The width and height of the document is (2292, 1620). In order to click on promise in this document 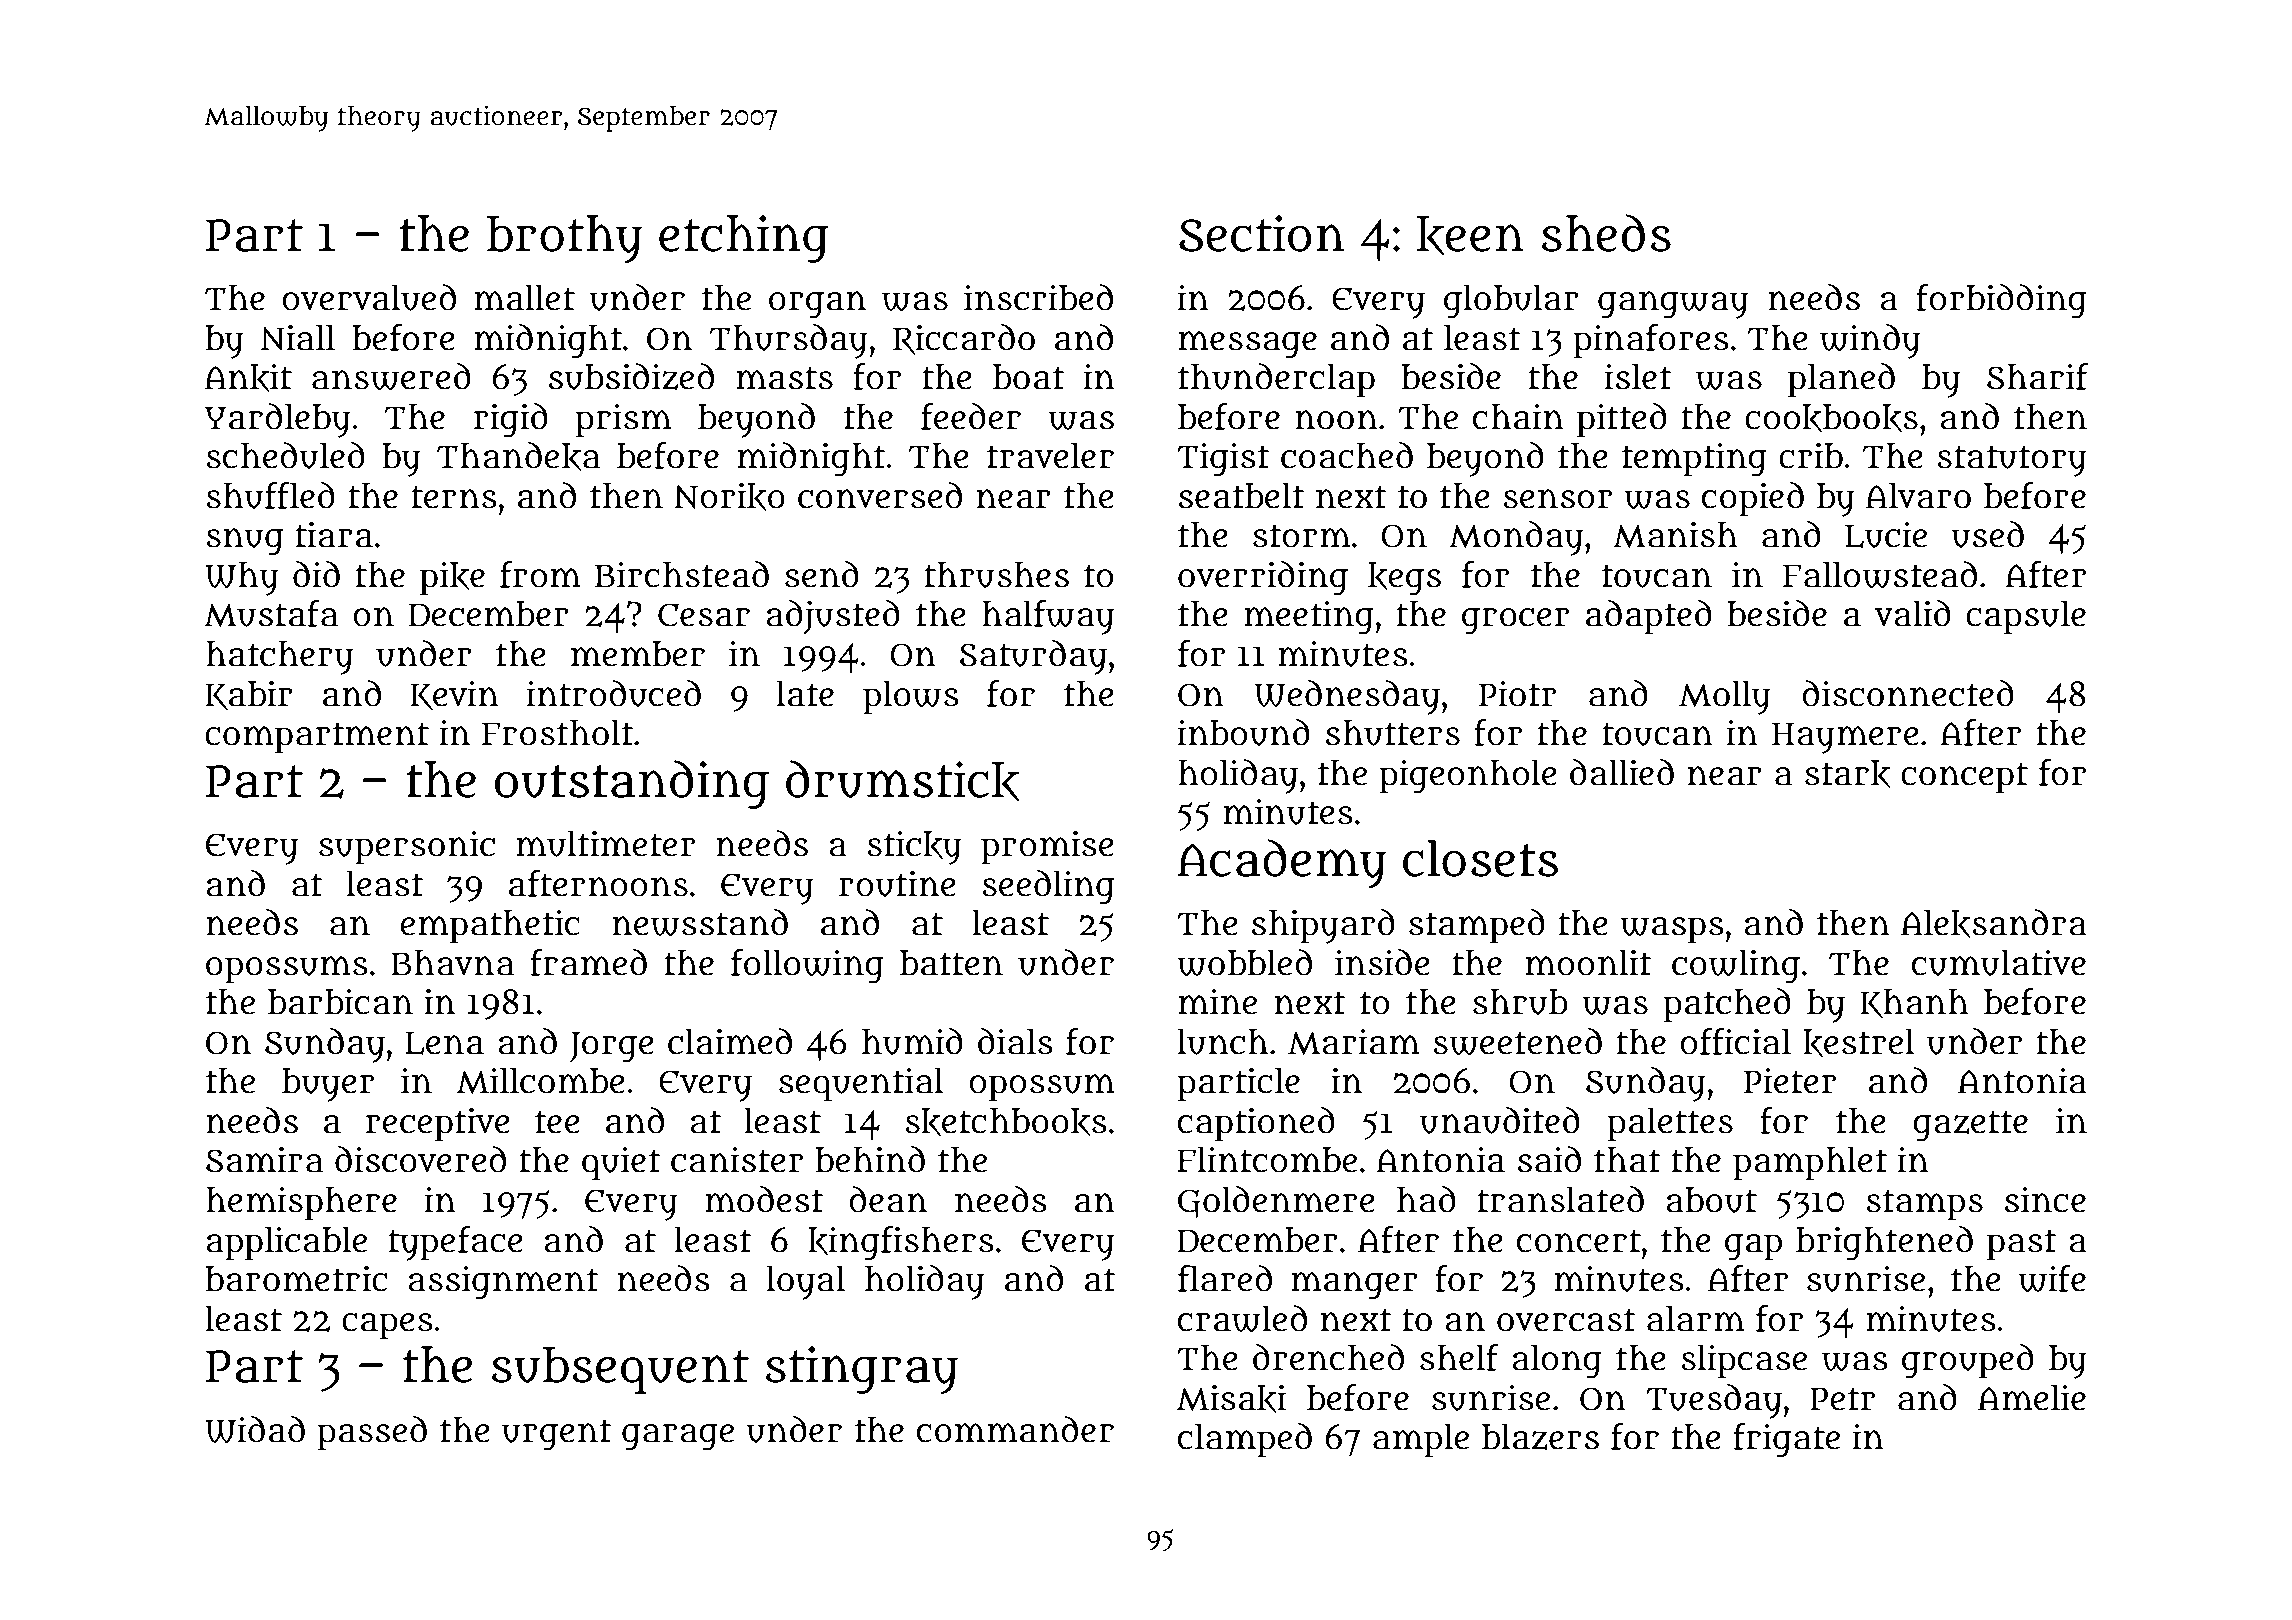, I will do `click(1047, 847)`.
